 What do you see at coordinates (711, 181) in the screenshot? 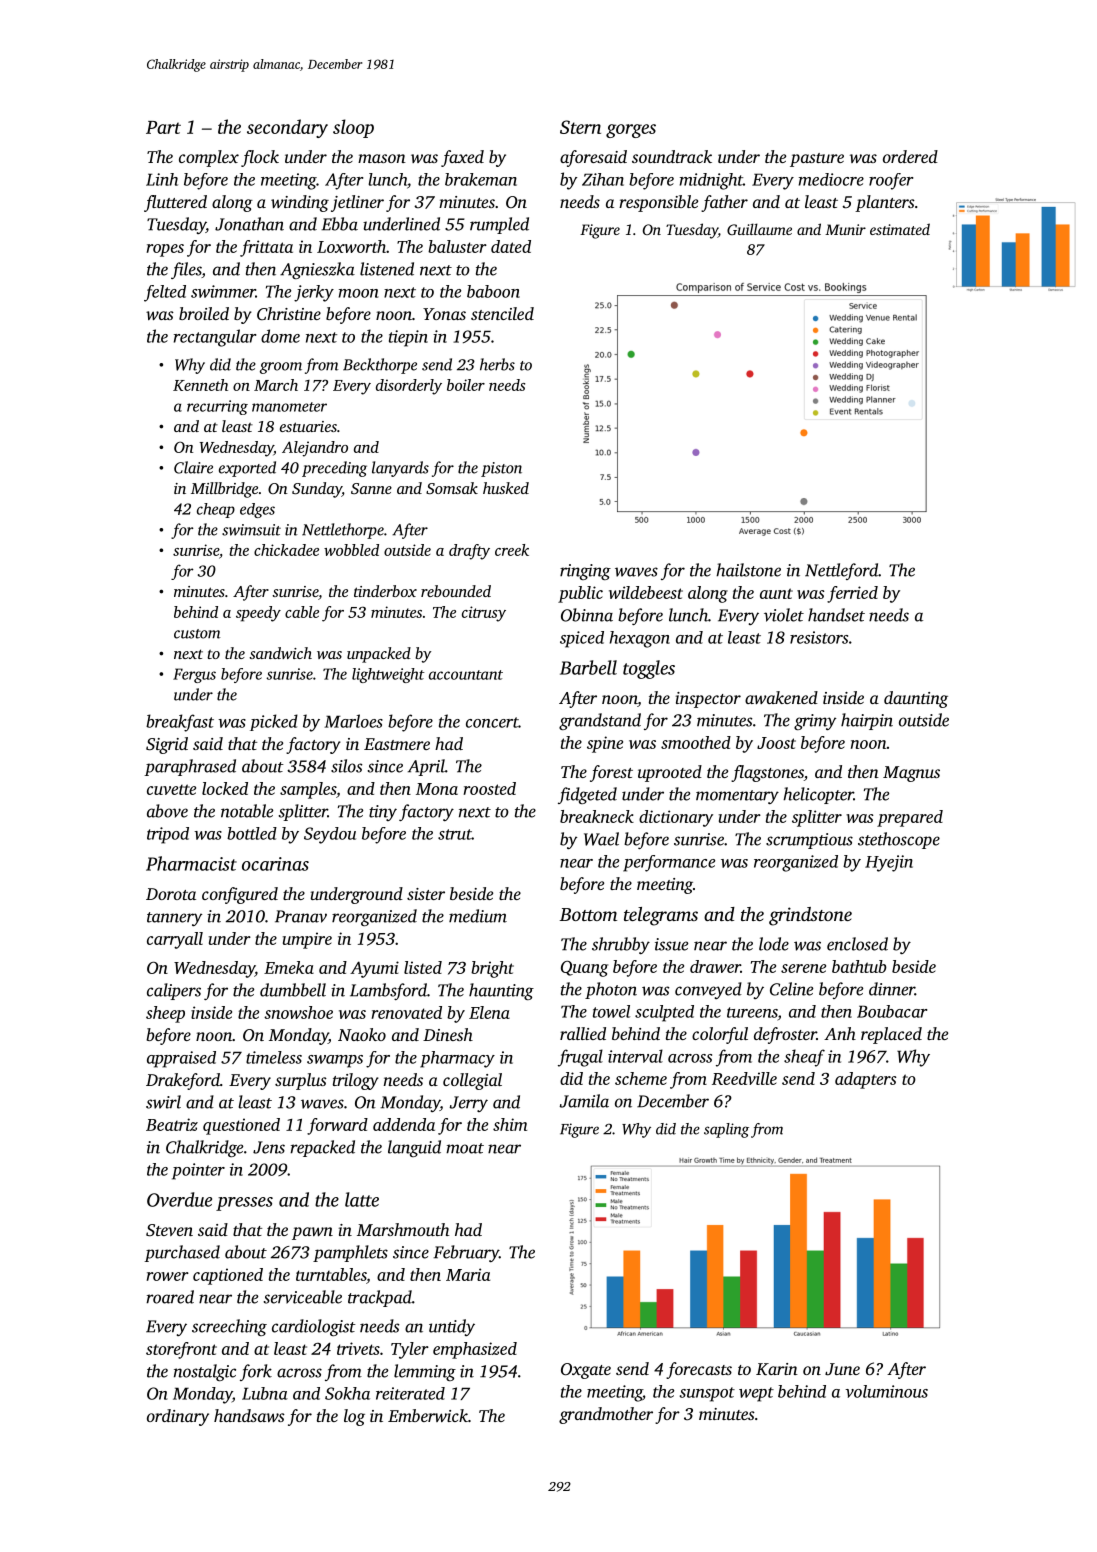
I see `midnight` at bounding box center [711, 181].
